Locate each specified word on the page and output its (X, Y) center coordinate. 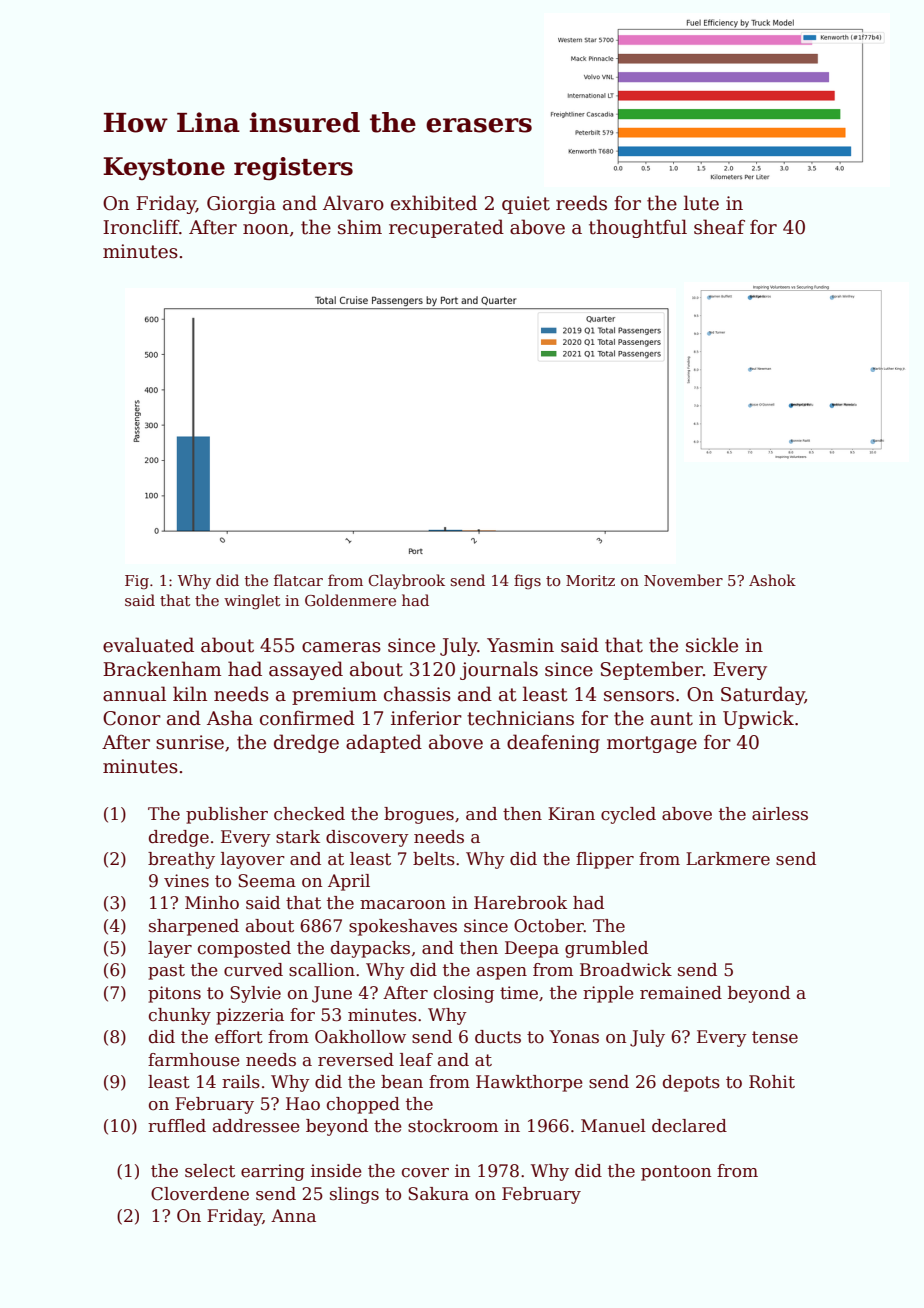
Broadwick (626, 970)
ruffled (177, 1126)
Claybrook (407, 581)
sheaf (719, 227)
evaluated (148, 645)
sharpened (194, 927)
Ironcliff (141, 227)
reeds (581, 203)
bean (402, 1082)
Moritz (590, 580)
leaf (416, 1060)
